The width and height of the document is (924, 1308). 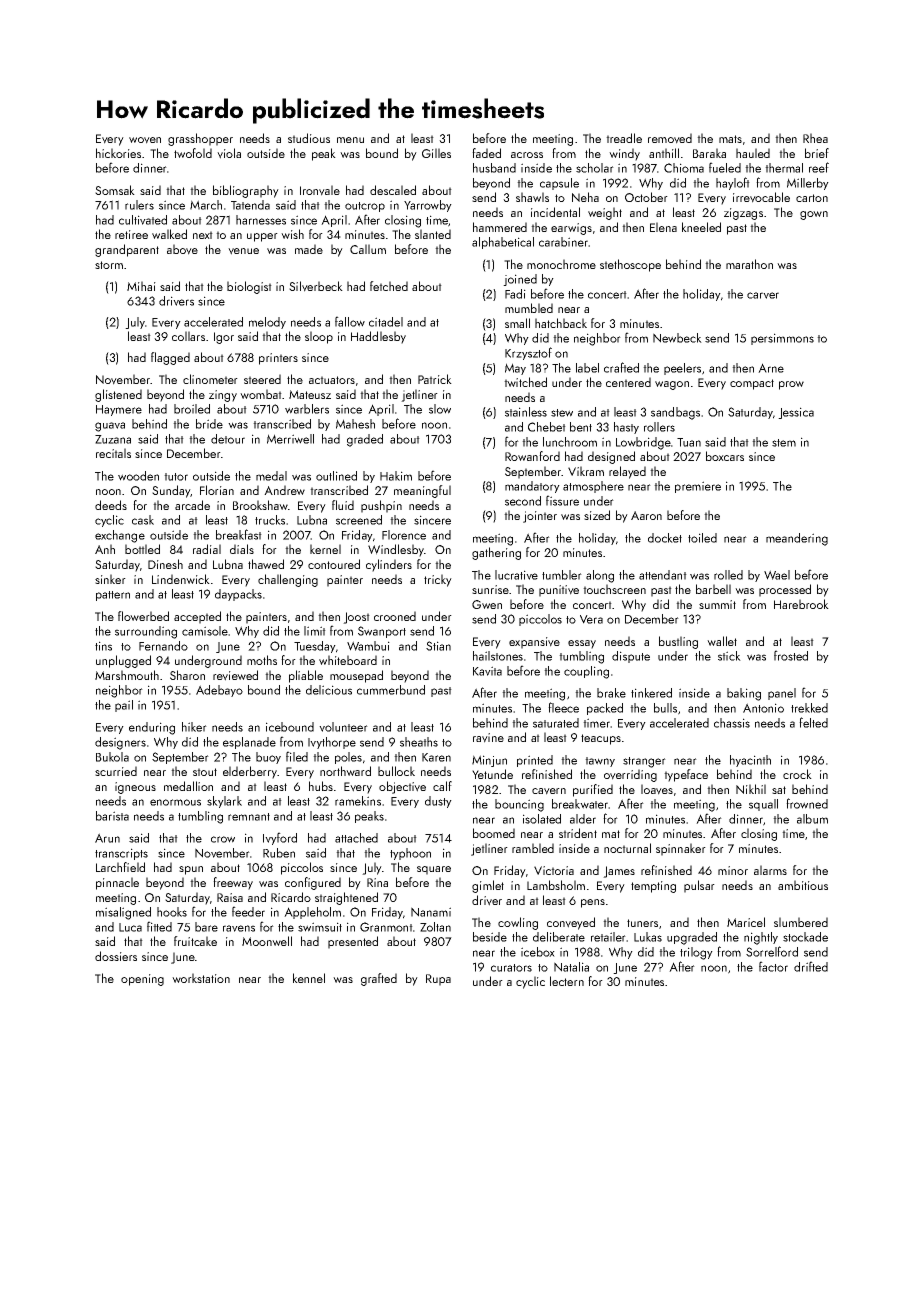 I want to click on opening, so click(x=142, y=980).
